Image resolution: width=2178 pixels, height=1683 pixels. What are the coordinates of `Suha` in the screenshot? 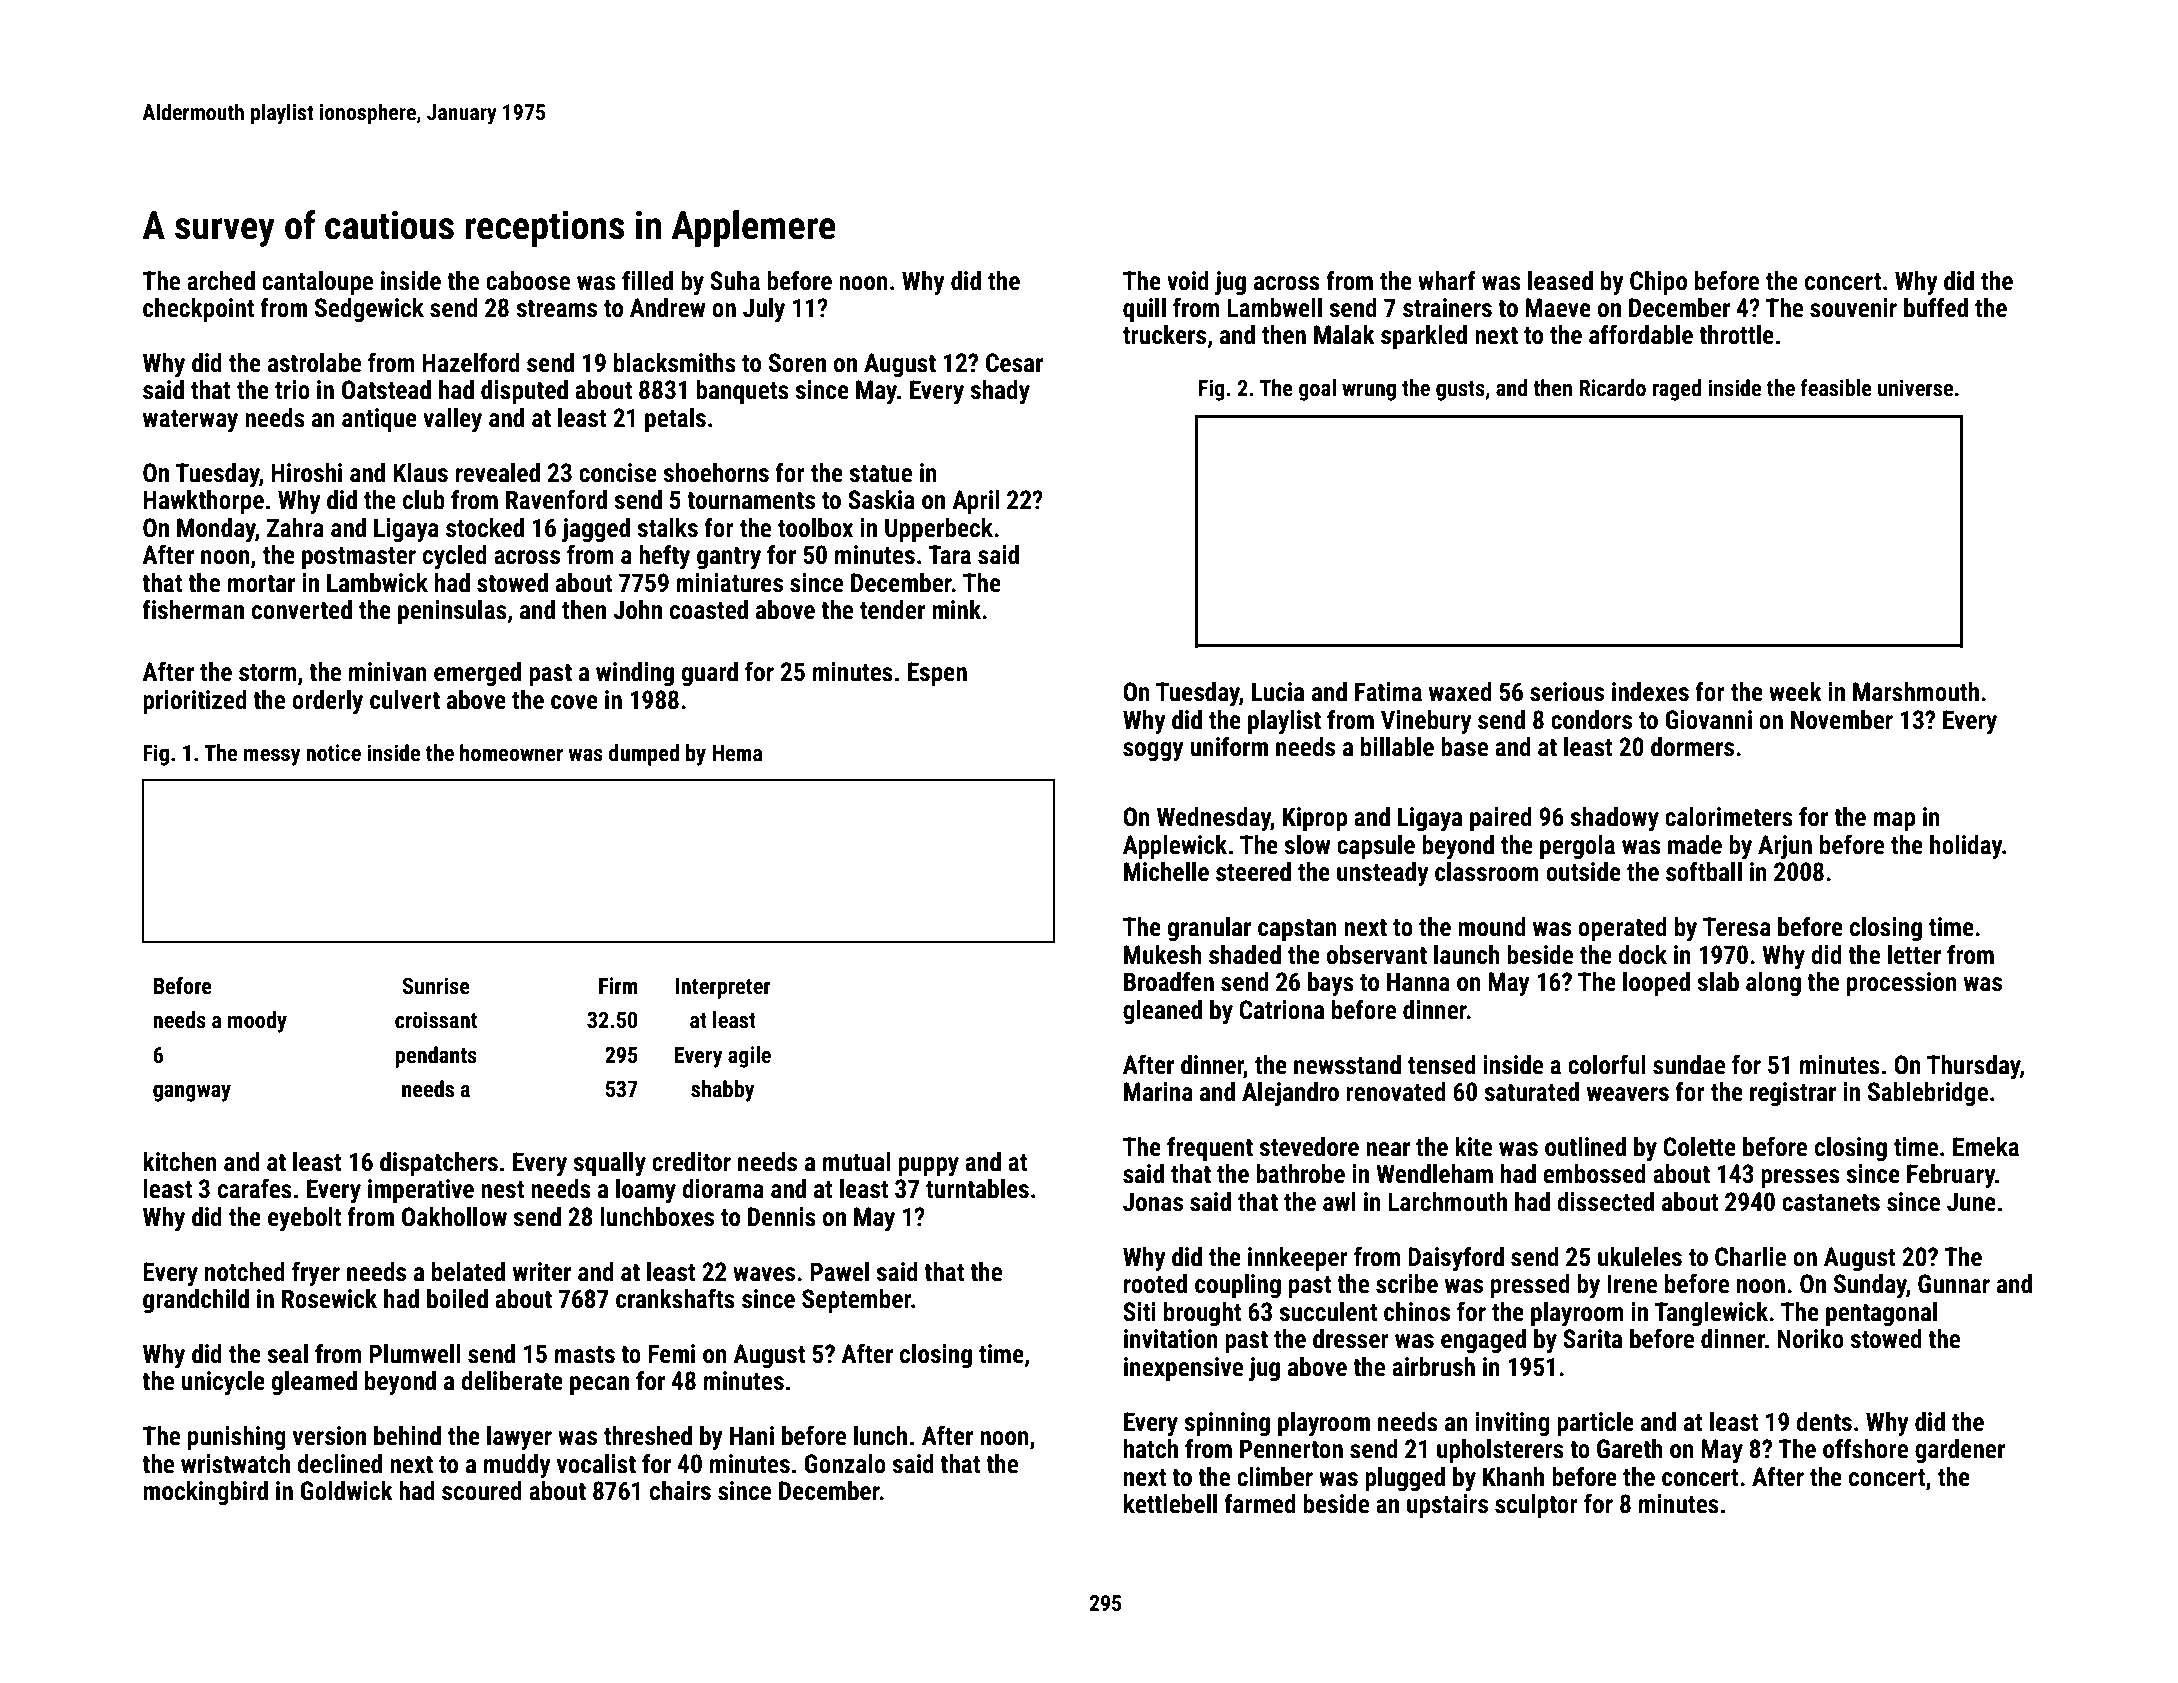 It's located at (735, 281).
